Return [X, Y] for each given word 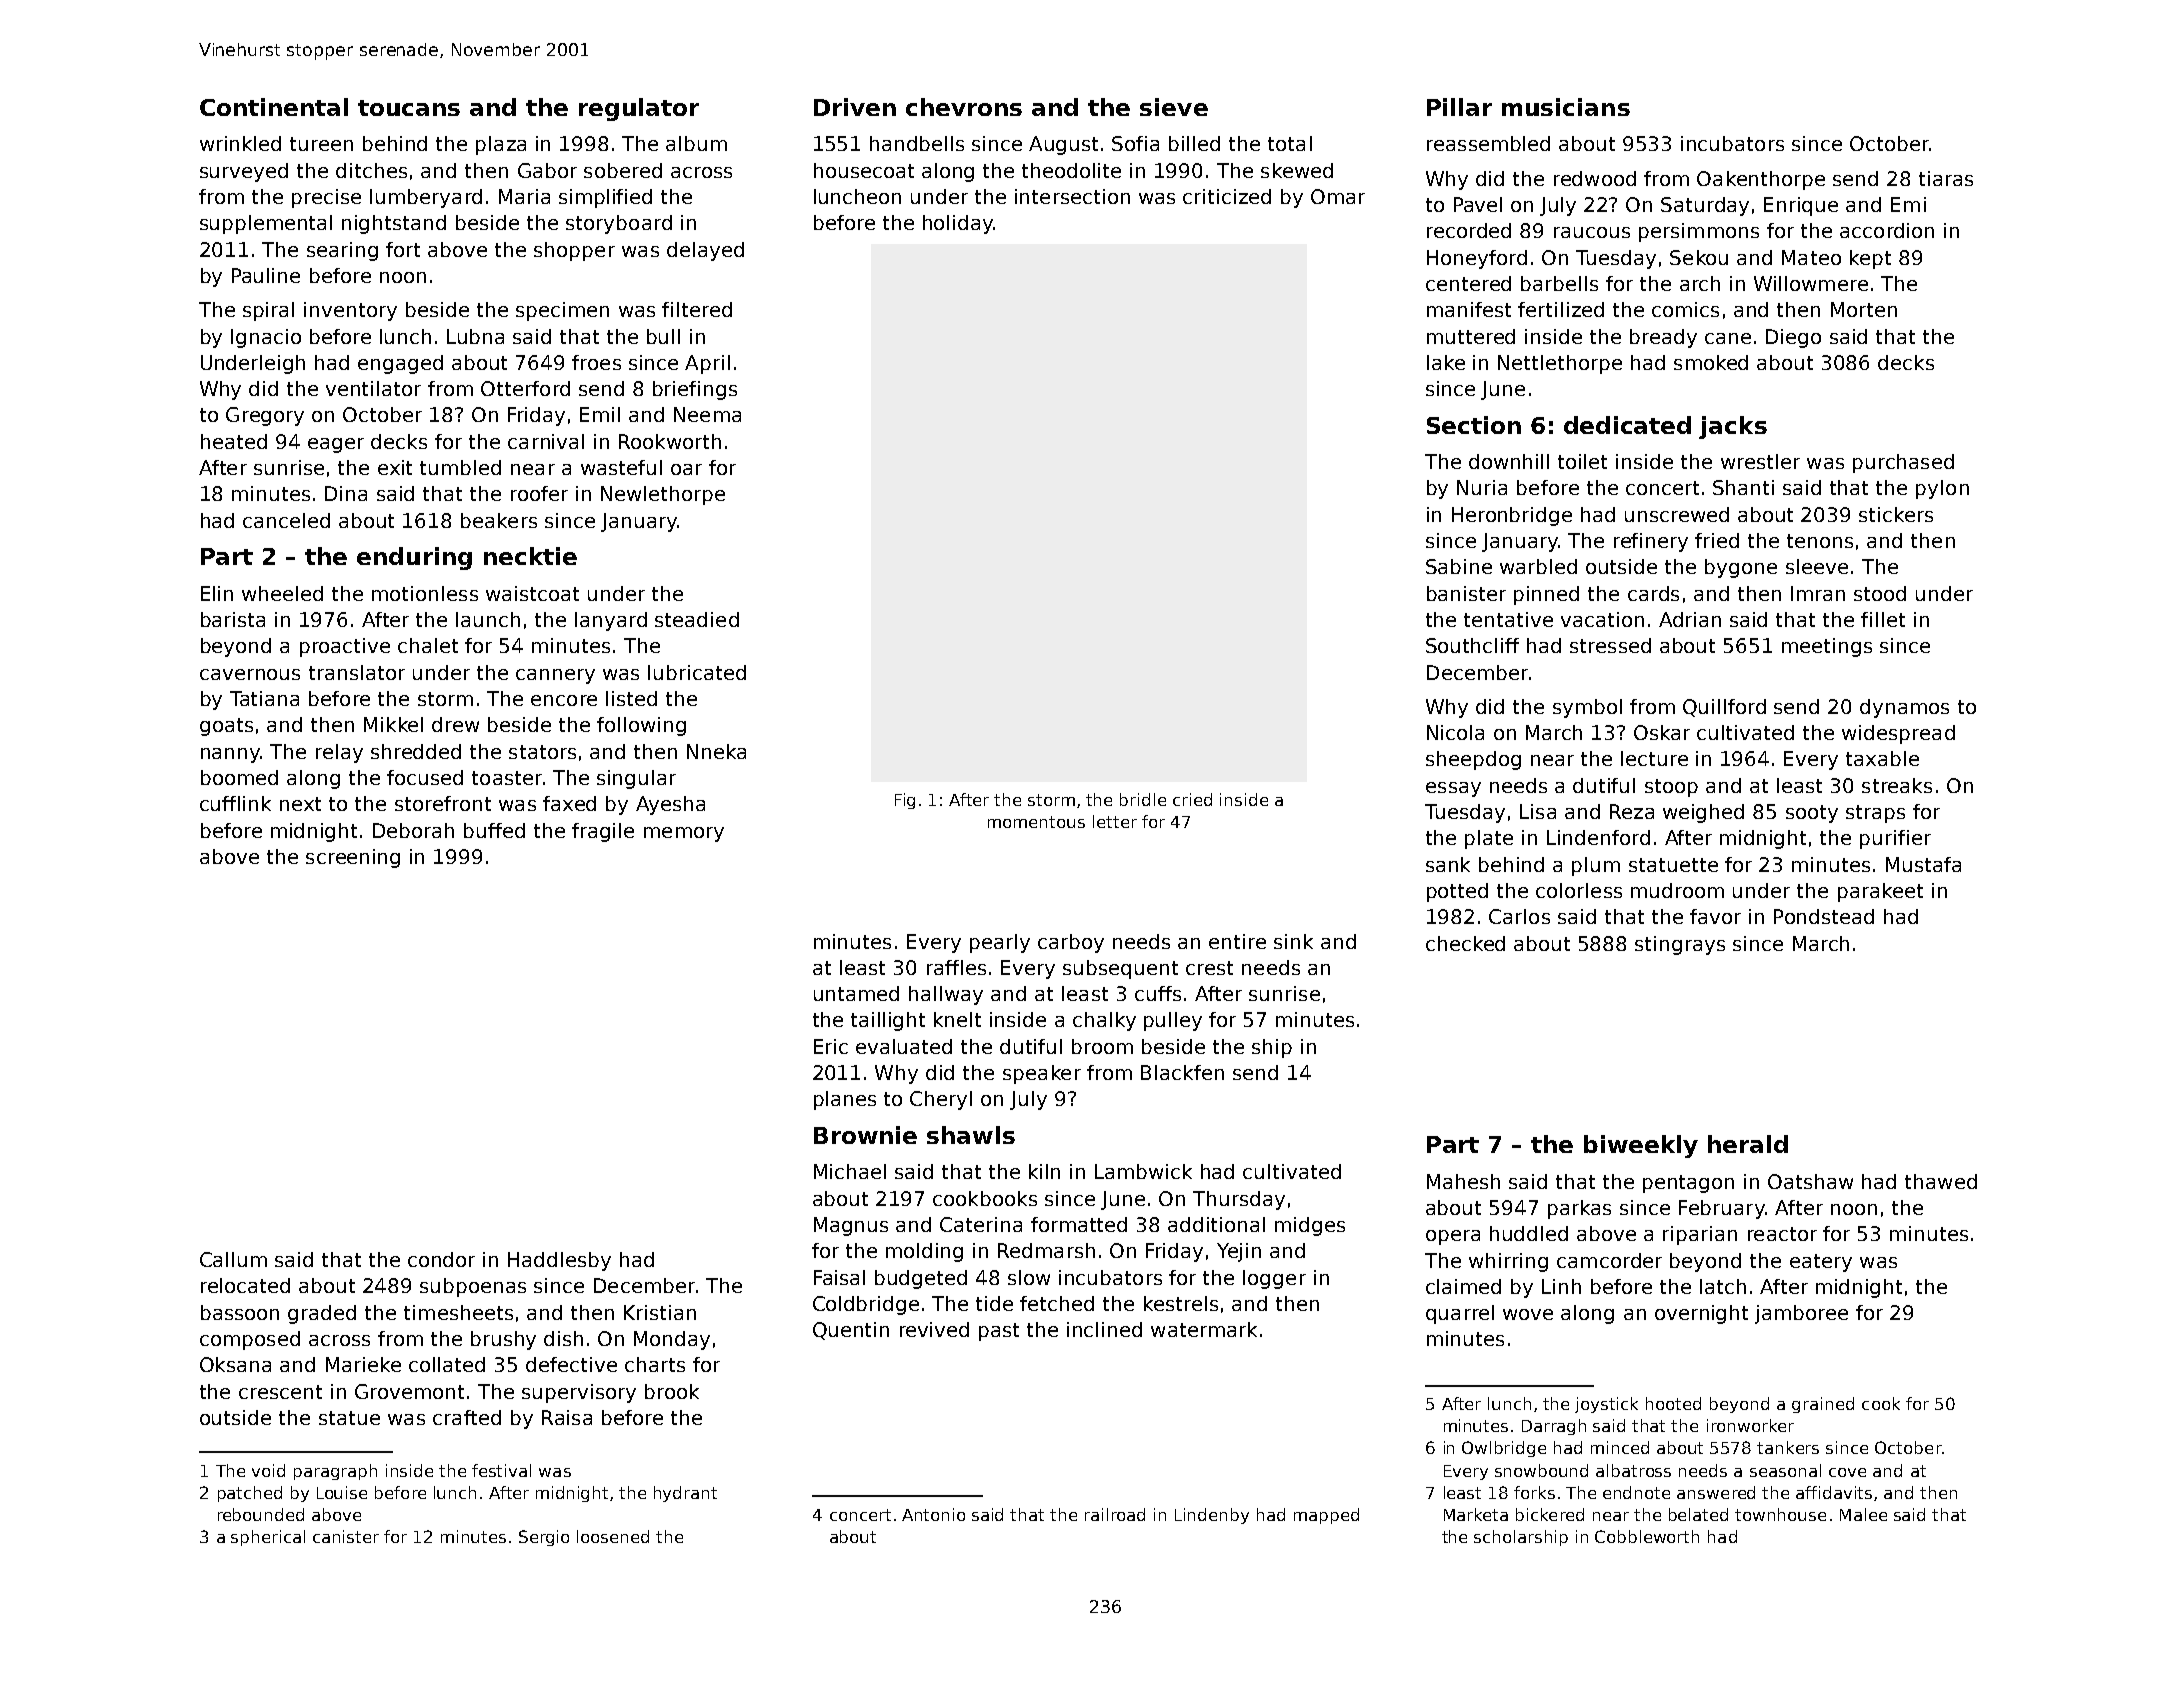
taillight [888, 1021]
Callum [233, 1259]
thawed [1941, 1181]
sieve [1174, 107]
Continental [274, 107]
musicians [1566, 107]
